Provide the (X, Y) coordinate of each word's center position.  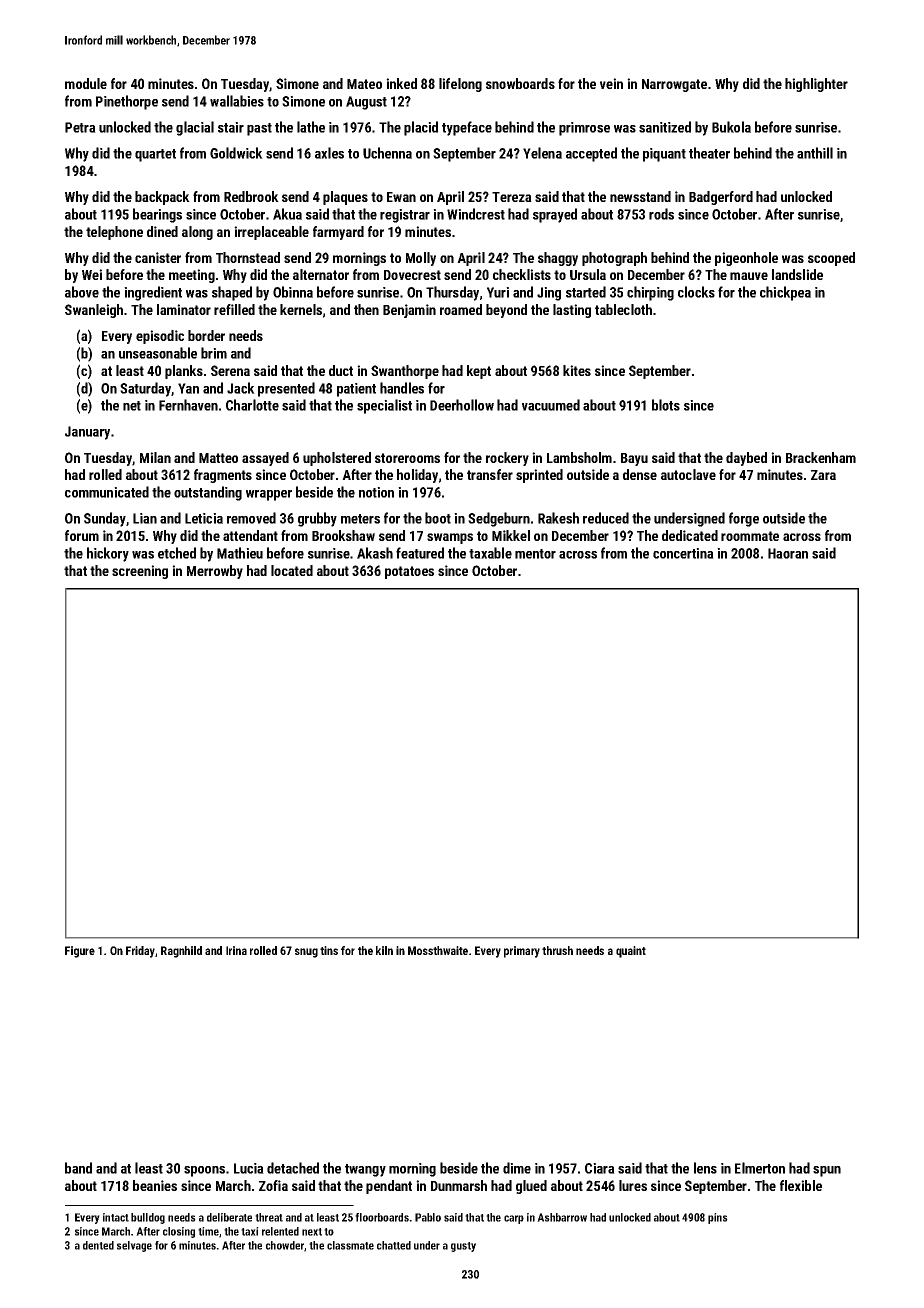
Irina (236, 950)
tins (329, 950)
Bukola (731, 127)
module (86, 83)
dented (98, 1245)
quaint (631, 952)
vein (611, 83)
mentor (535, 554)
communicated (107, 492)
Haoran (788, 553)
